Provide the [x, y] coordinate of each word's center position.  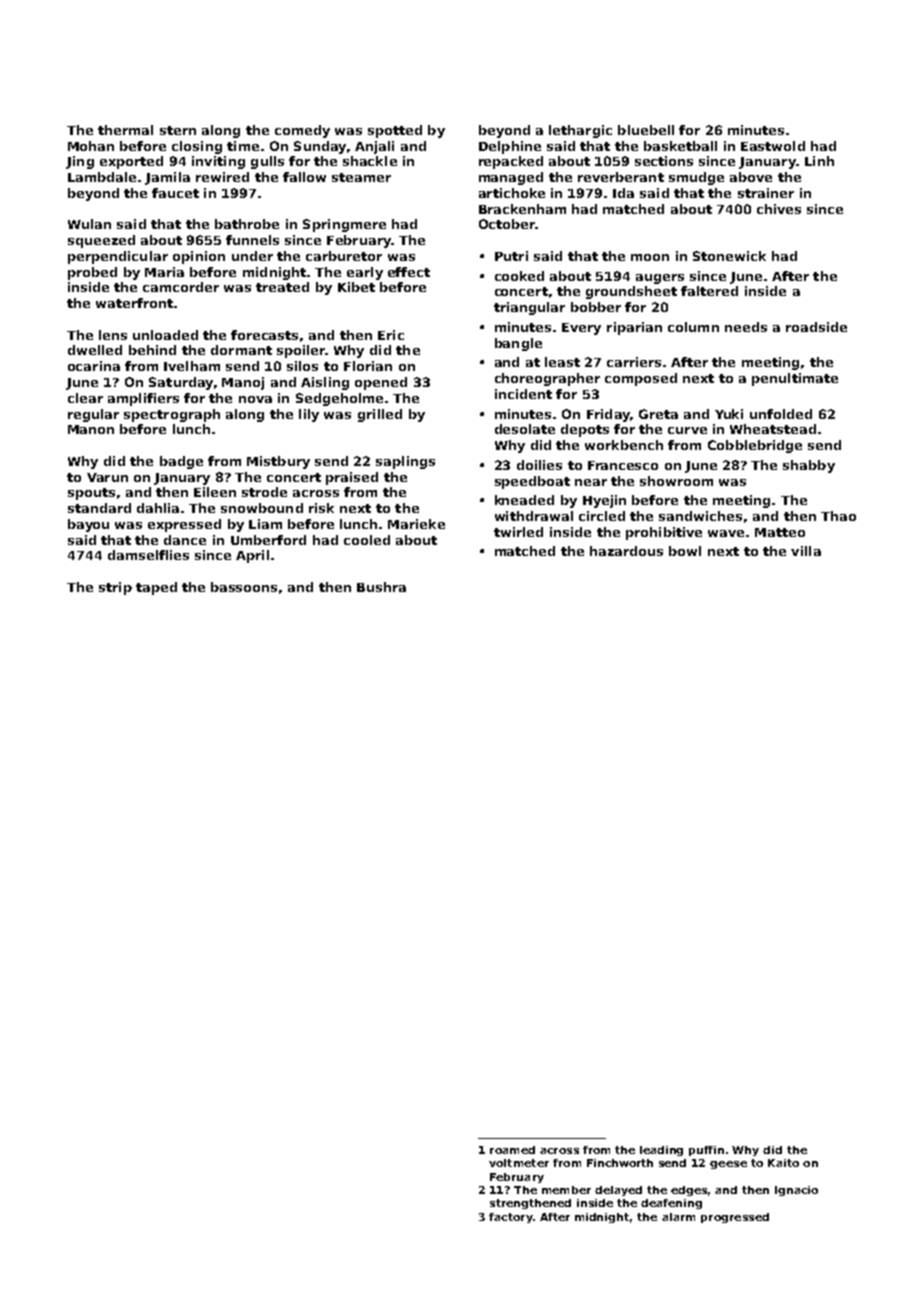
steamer [361, 177]
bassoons [244, 587]
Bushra [381, 587]
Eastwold [773, 146]
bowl [685, 551]
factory [511, 1218]
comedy [302, 131]
